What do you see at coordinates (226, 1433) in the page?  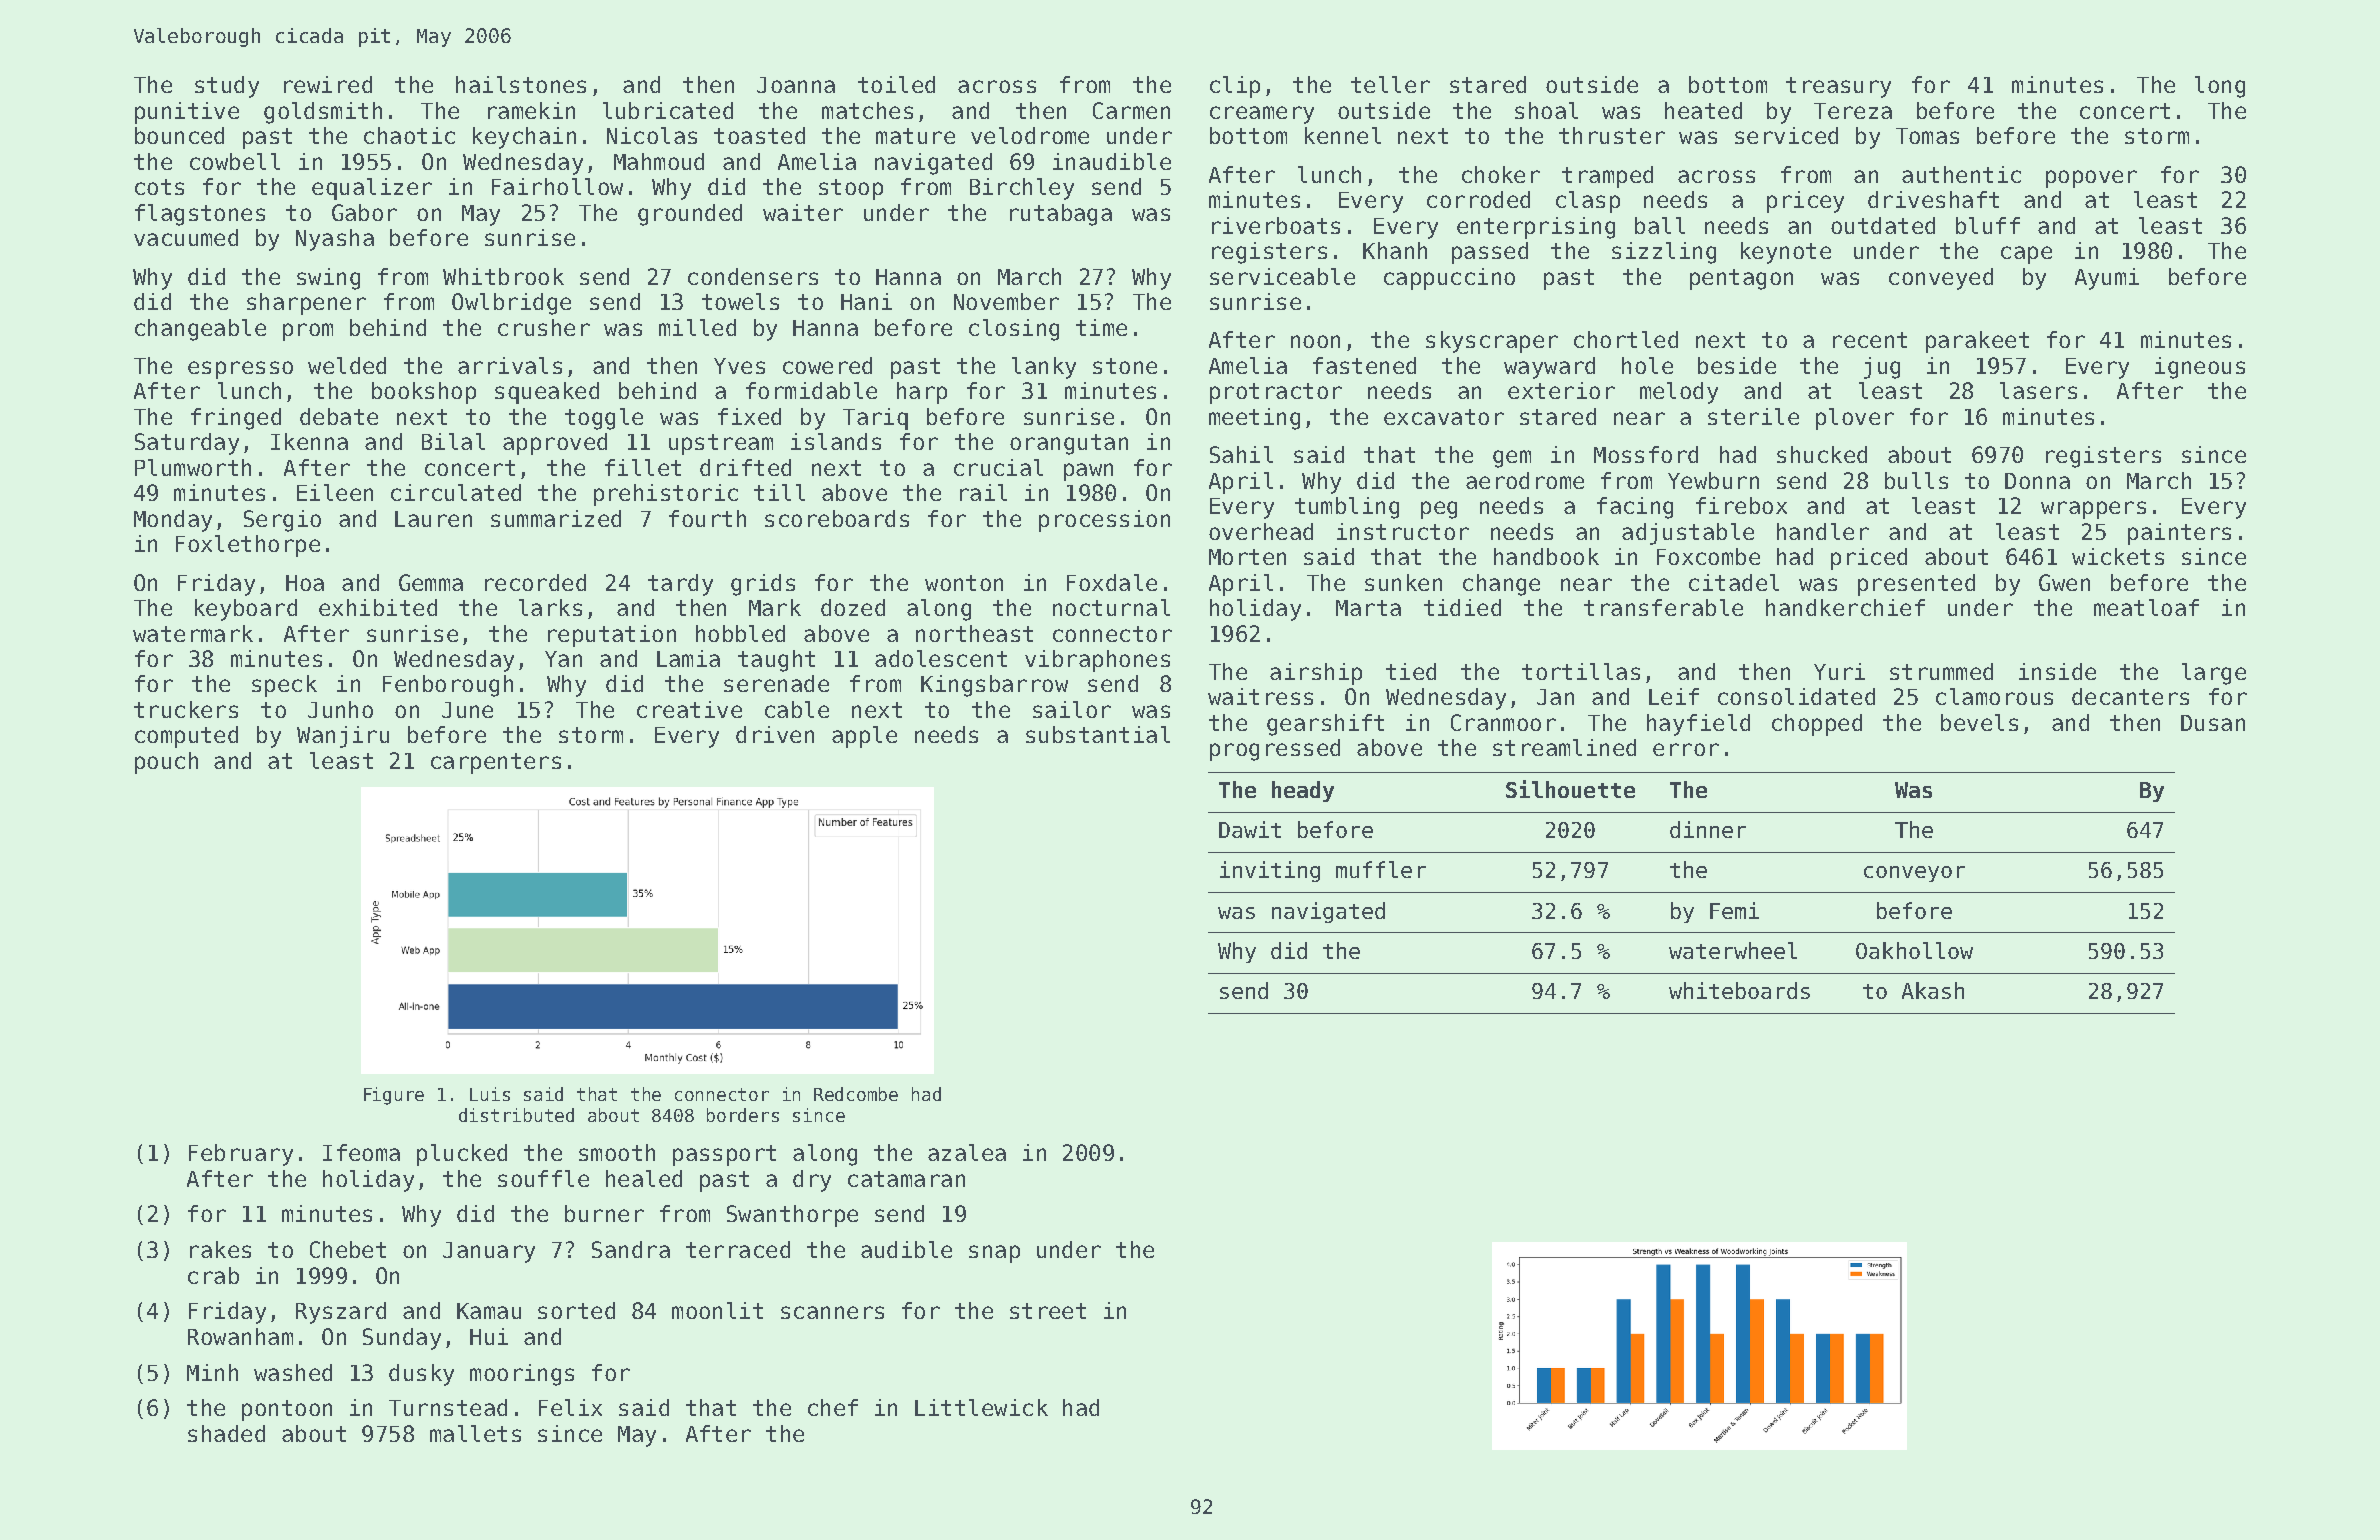 I see `shaded` at bounding box center [226, 1433].
